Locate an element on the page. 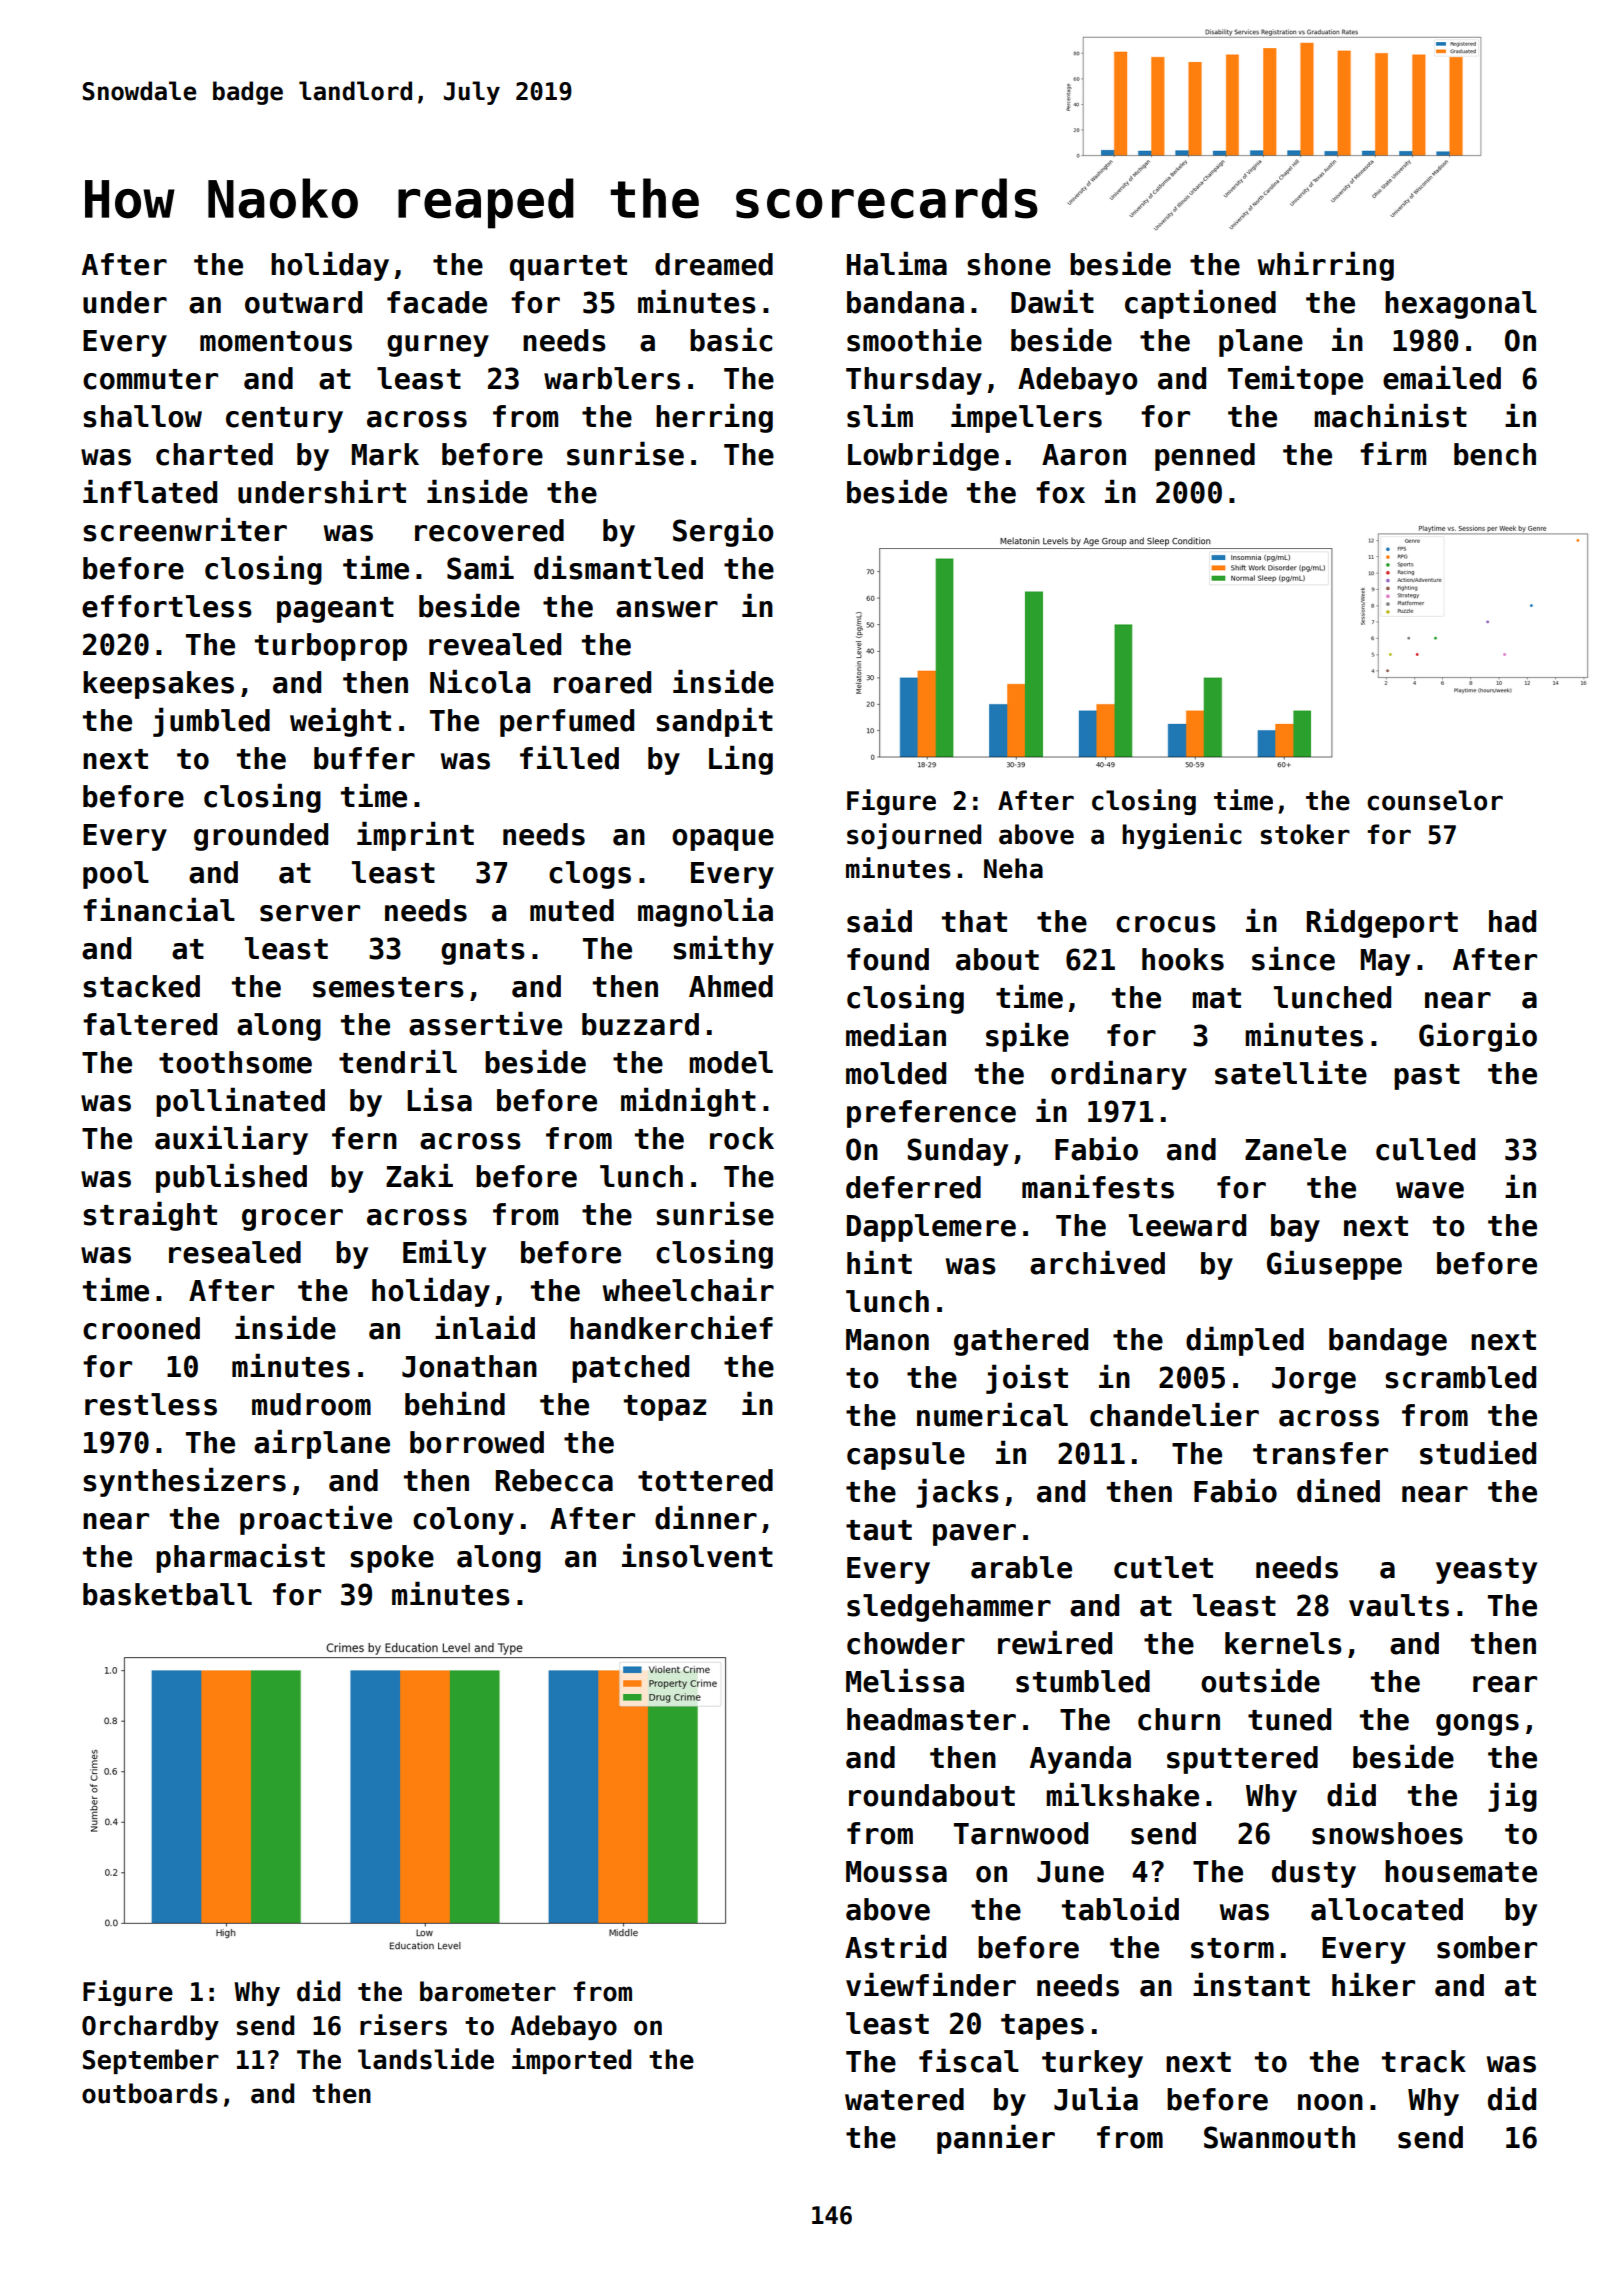 Image resolution: width=1620 pixels, height=2292 pixels. risers is located at coordinates (403, 2025).
